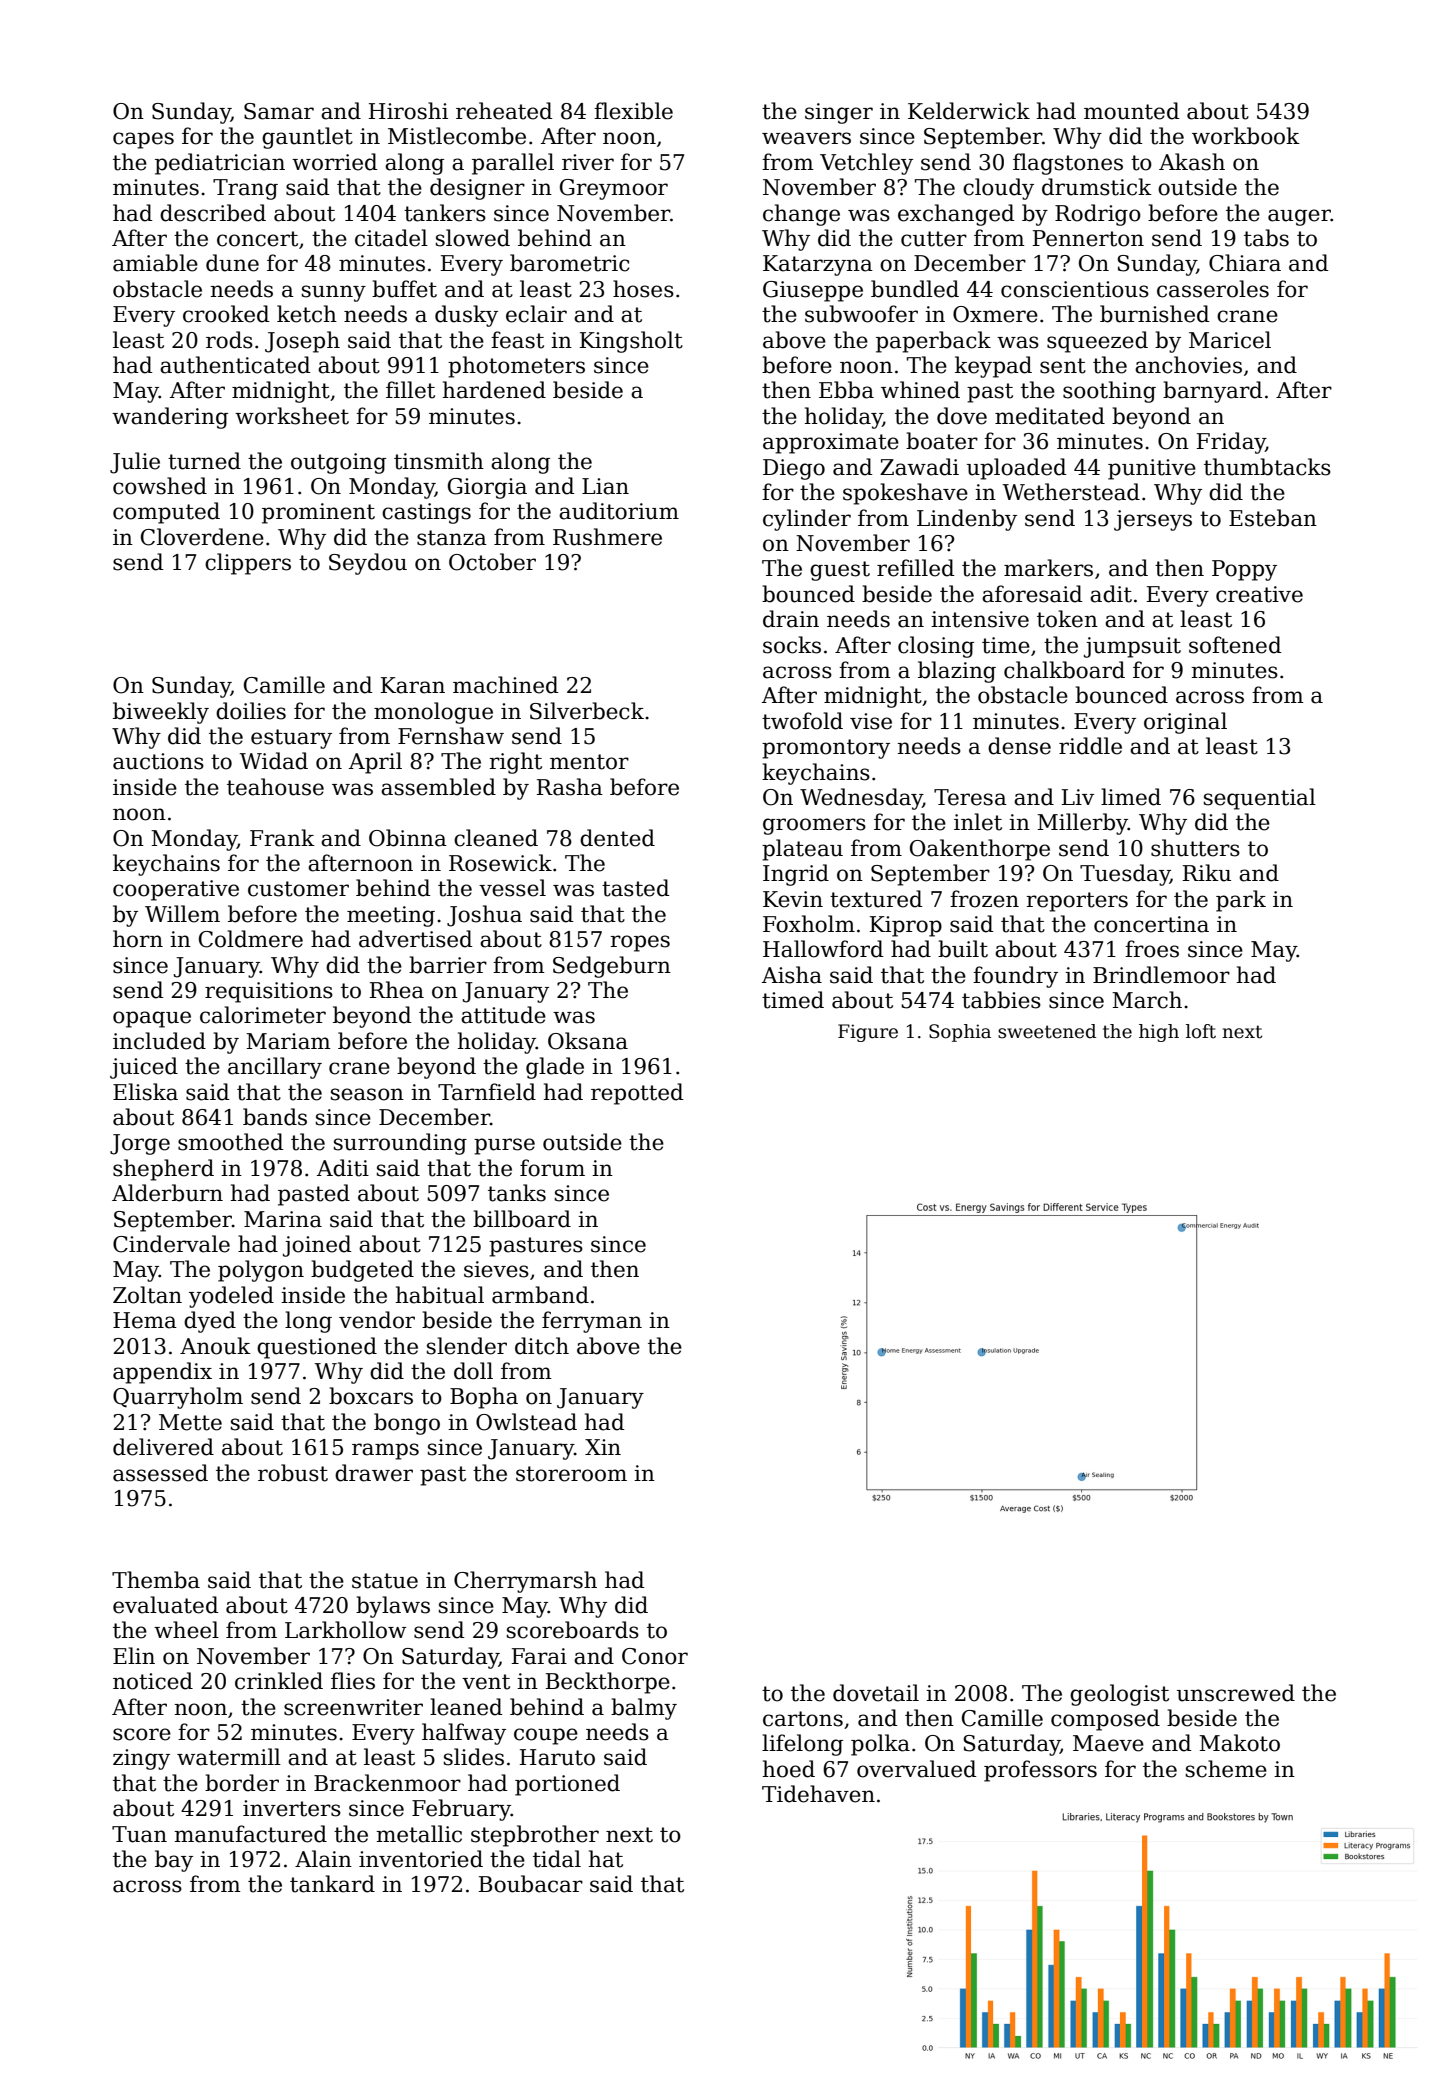 This screenshot has width=1450, height=2100. What do you see at coordinates (1246, 136) in the screenshot?
I see `workbook` at bounding box center [1246, 136].
